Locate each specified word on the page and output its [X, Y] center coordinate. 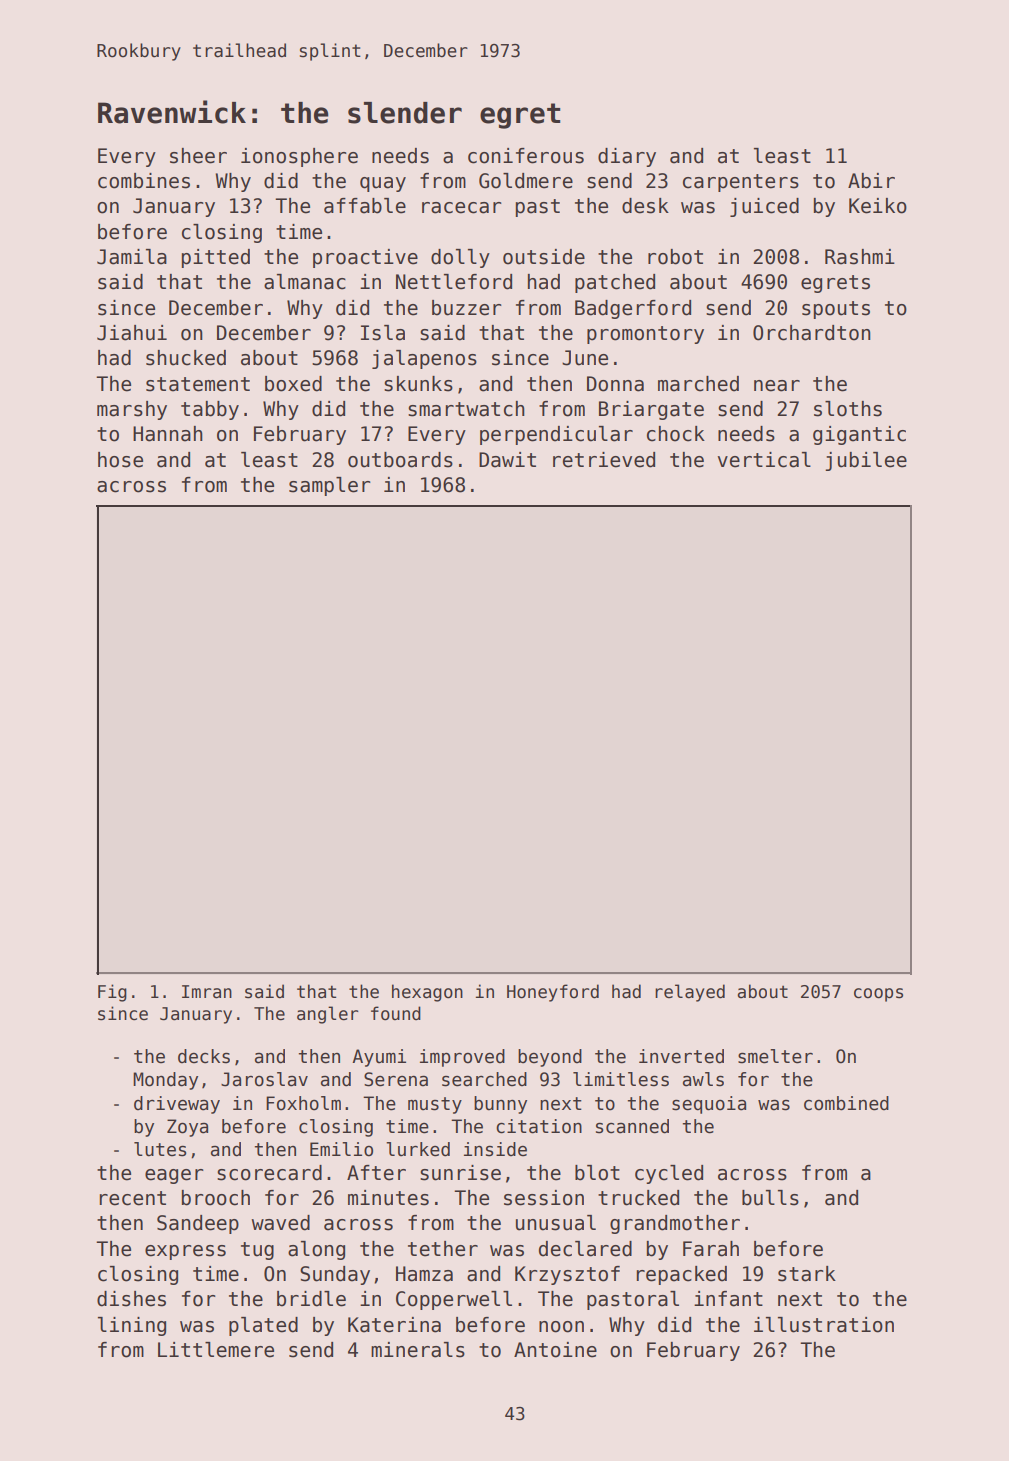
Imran [207, 992]
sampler [330, 486]
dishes [131, 1299]
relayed [690, 993]
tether [443, 1249]
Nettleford [454, 282]
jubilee [866, 461]
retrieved [604, 460]
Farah [711, 1249]
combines [144, 181]
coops [878, 995]
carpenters [741, 183]
